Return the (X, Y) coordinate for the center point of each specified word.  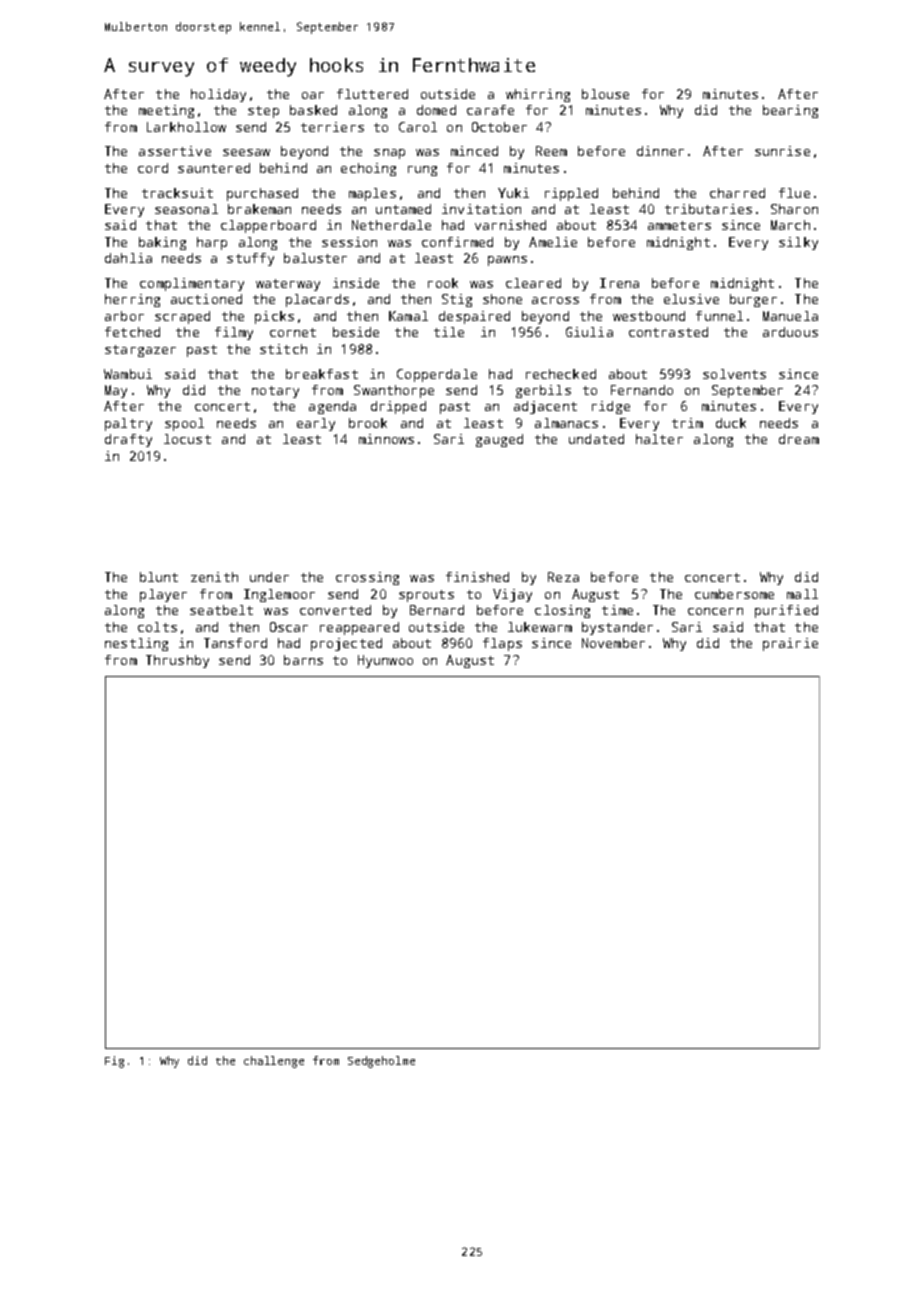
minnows (386, 439)
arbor (124, 316)
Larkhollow (186, 127)
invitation (481, 209)
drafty (128, 440)
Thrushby (177, 661)
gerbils (543, 391)
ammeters (679, 225)
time (617, 610)
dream (799, 439)
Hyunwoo (385, 661)
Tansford (235, 643)
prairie (790, 644)
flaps (502, 644)
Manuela (790, 316)
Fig (114, 1062)
